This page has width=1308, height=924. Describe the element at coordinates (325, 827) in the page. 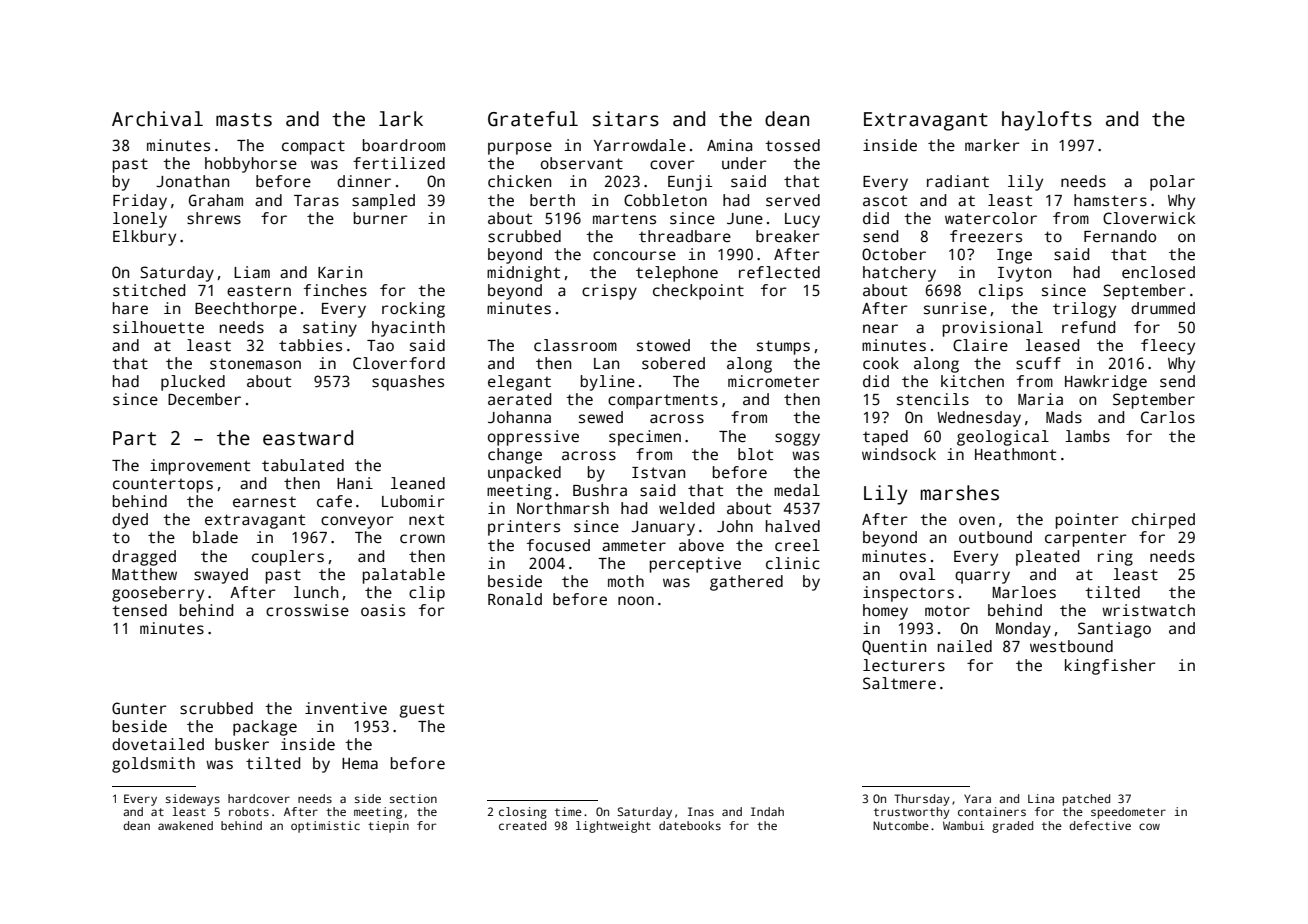

I see `optimistic` at that location.
